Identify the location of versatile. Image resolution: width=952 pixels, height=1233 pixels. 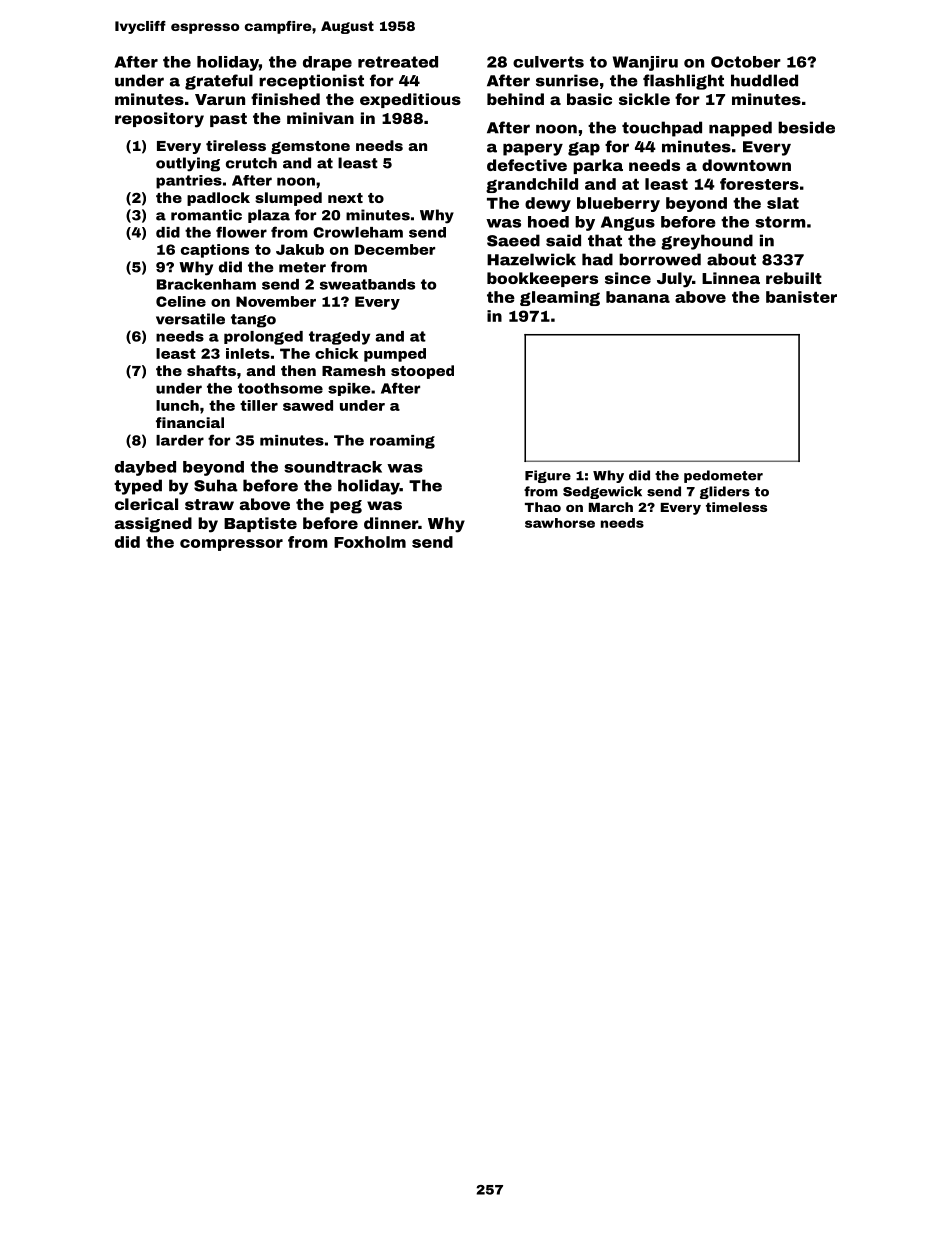
(190, 319).
